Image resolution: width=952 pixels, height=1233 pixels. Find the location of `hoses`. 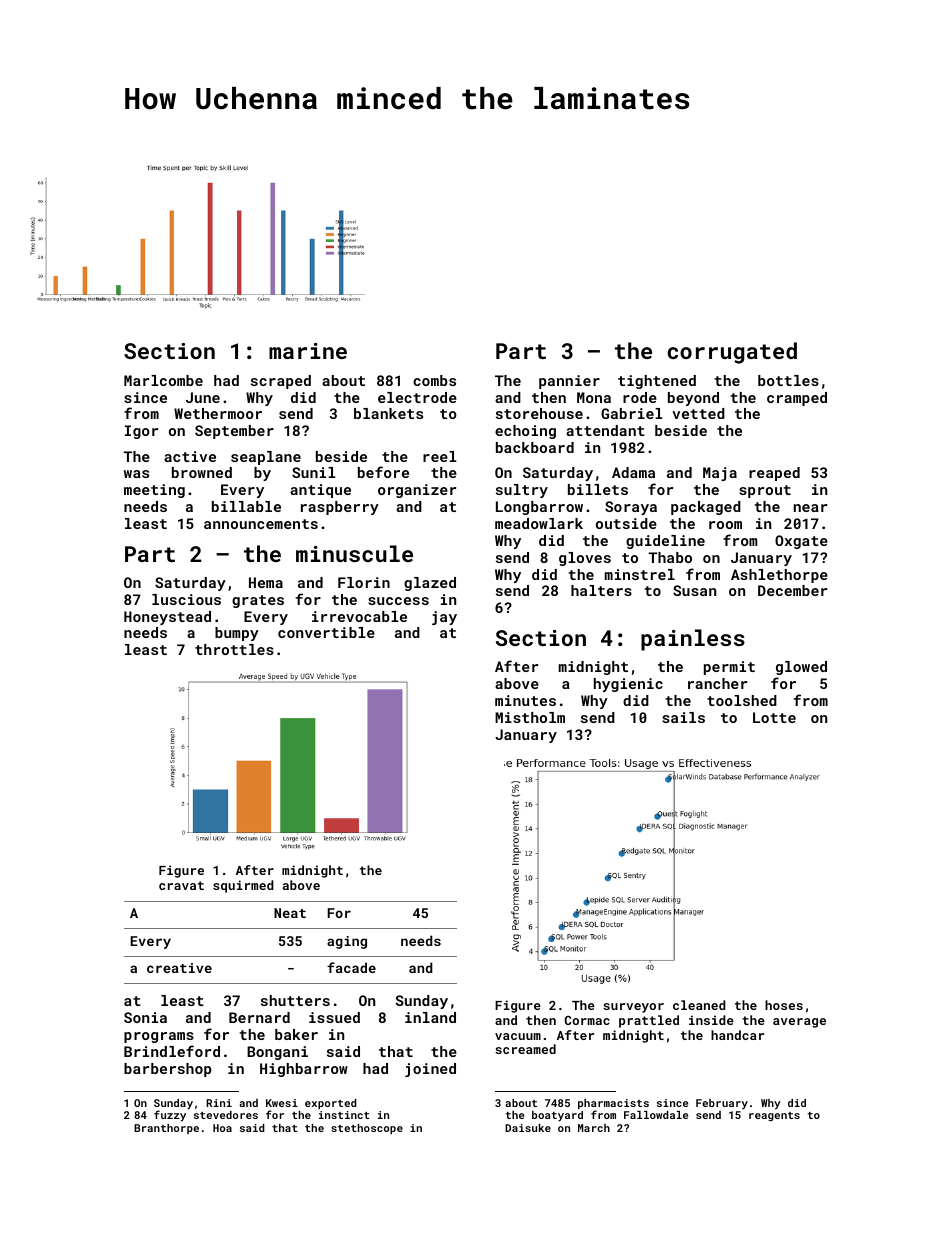

hoses is located at coordinates (784, 1005).
